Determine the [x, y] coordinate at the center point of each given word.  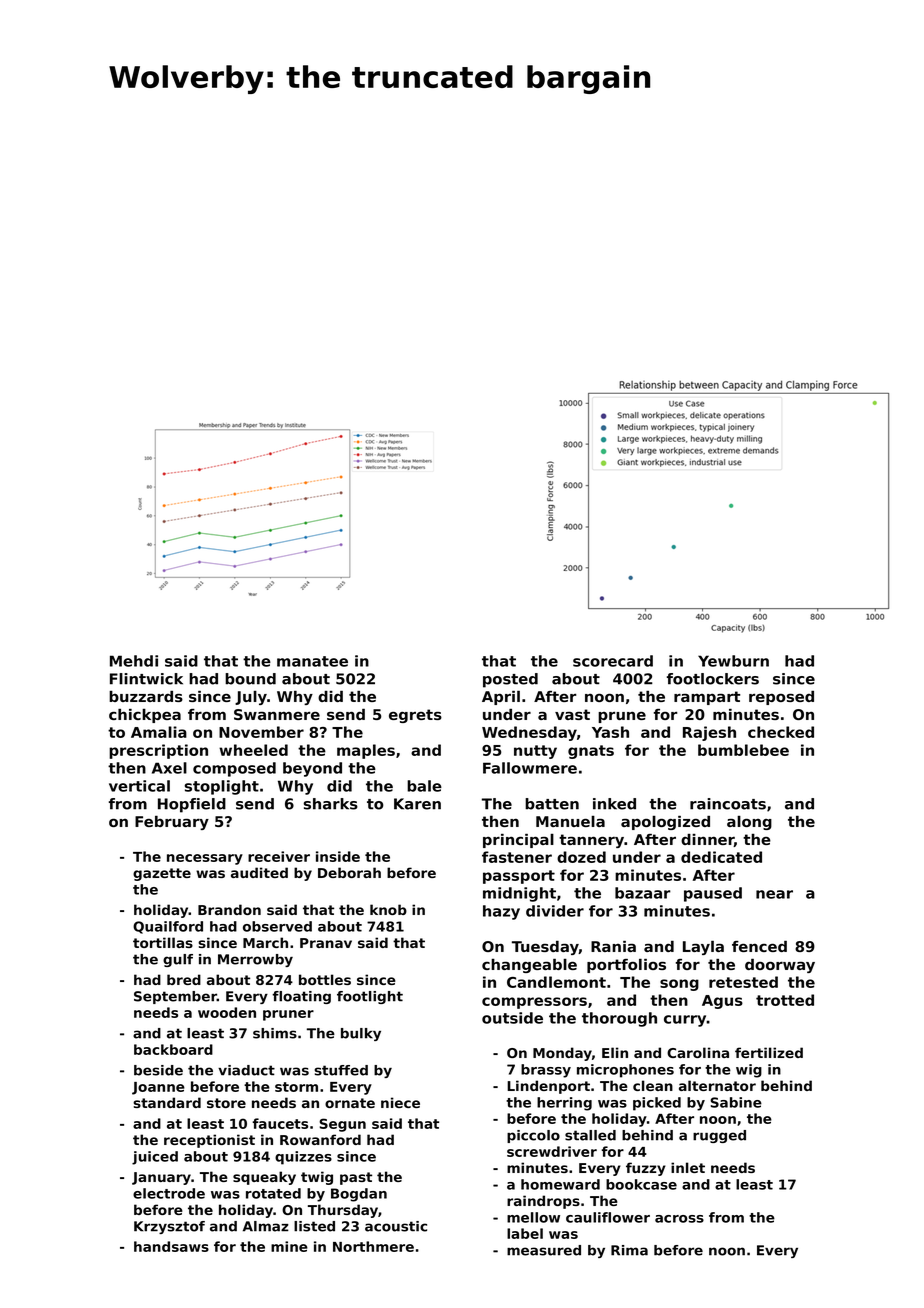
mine [289, 1246]
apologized [665, 823]
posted [510, 680]
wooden [227, 1012]
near [774, 894]
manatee [312, 661]
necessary [205, 859]
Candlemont [556, 982]
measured [544, 1250]
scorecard [613, 661]
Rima [629, 1250]
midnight [519, 894]
